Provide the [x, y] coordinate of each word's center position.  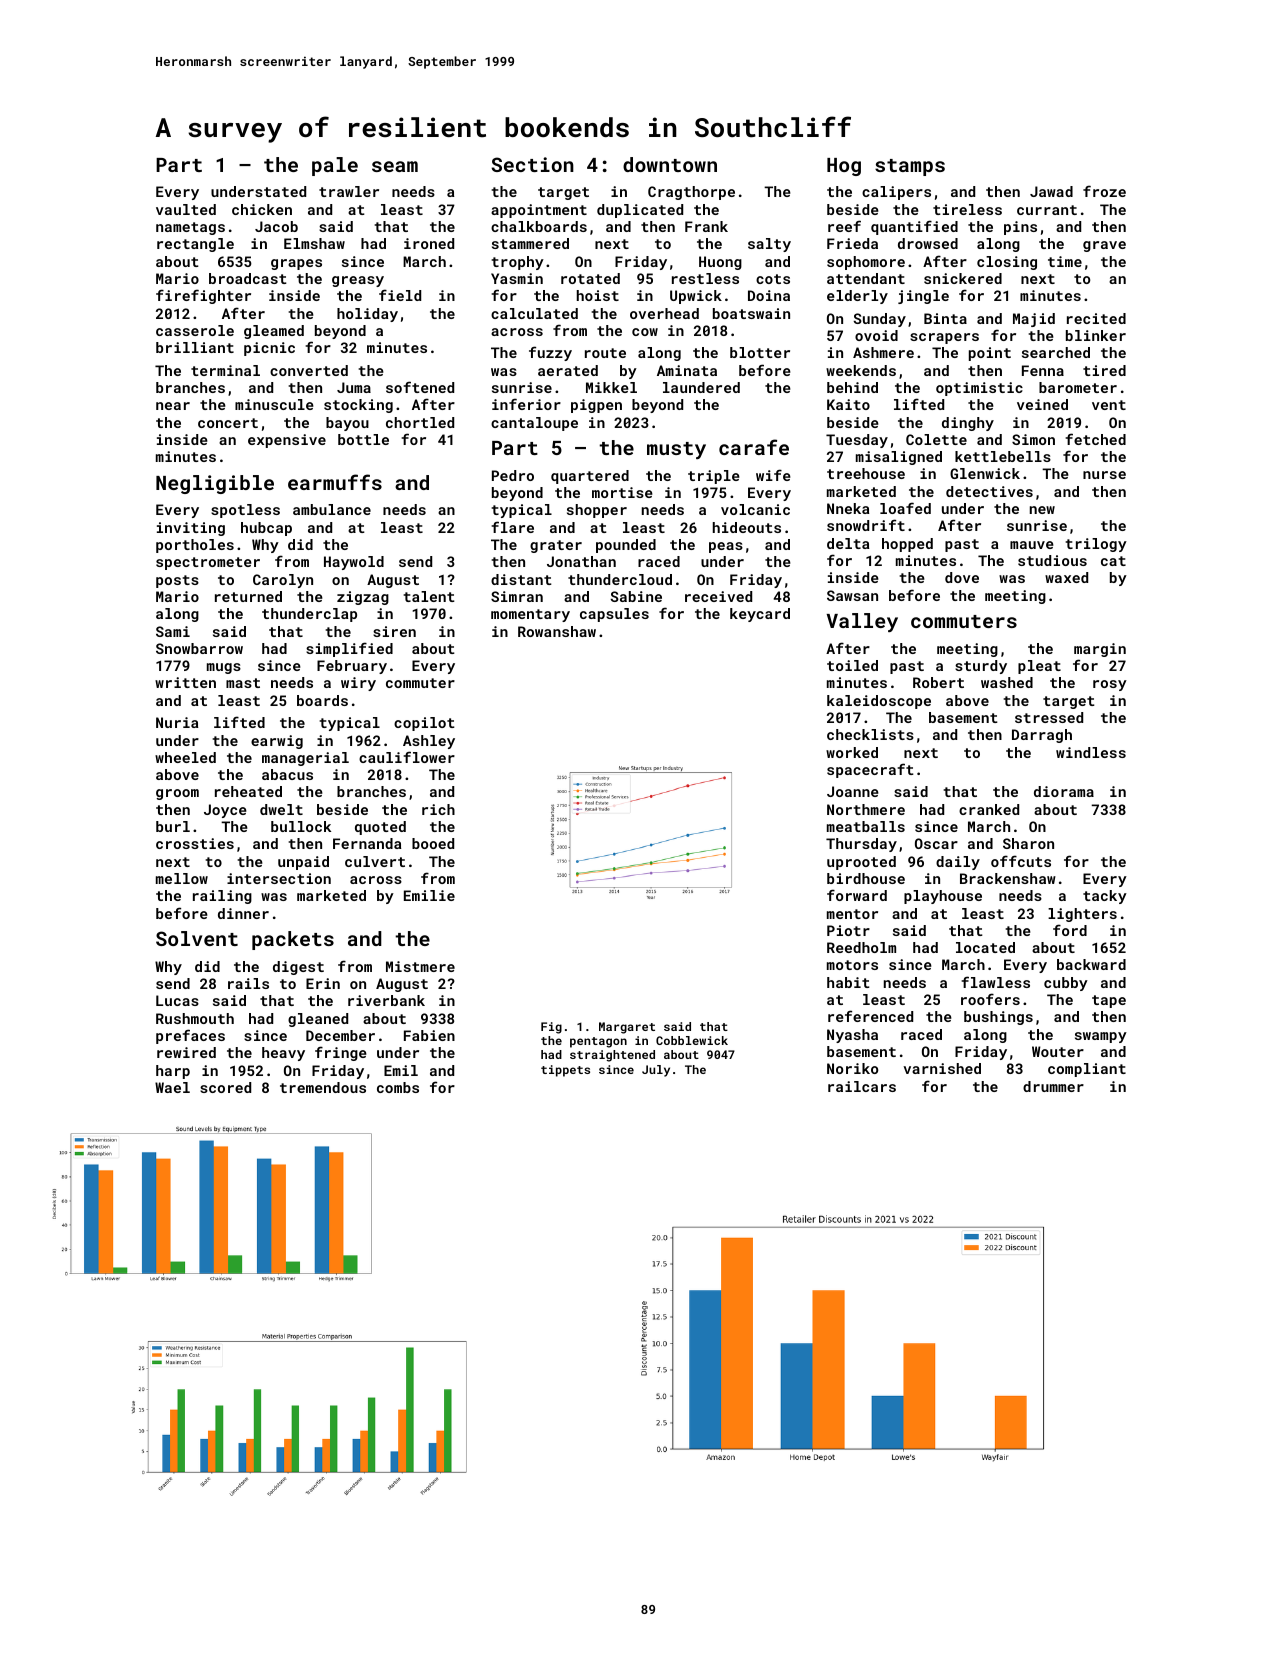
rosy [1110, 685]
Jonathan [581, 561]
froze [1104, 191]
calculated [534, 313]
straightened [612, 1056]
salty [769, 245]
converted [309, 370]
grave [1104, 246]
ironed [429, 243]
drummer [1053, 1086]
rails [248, 983]
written [185, 682]
